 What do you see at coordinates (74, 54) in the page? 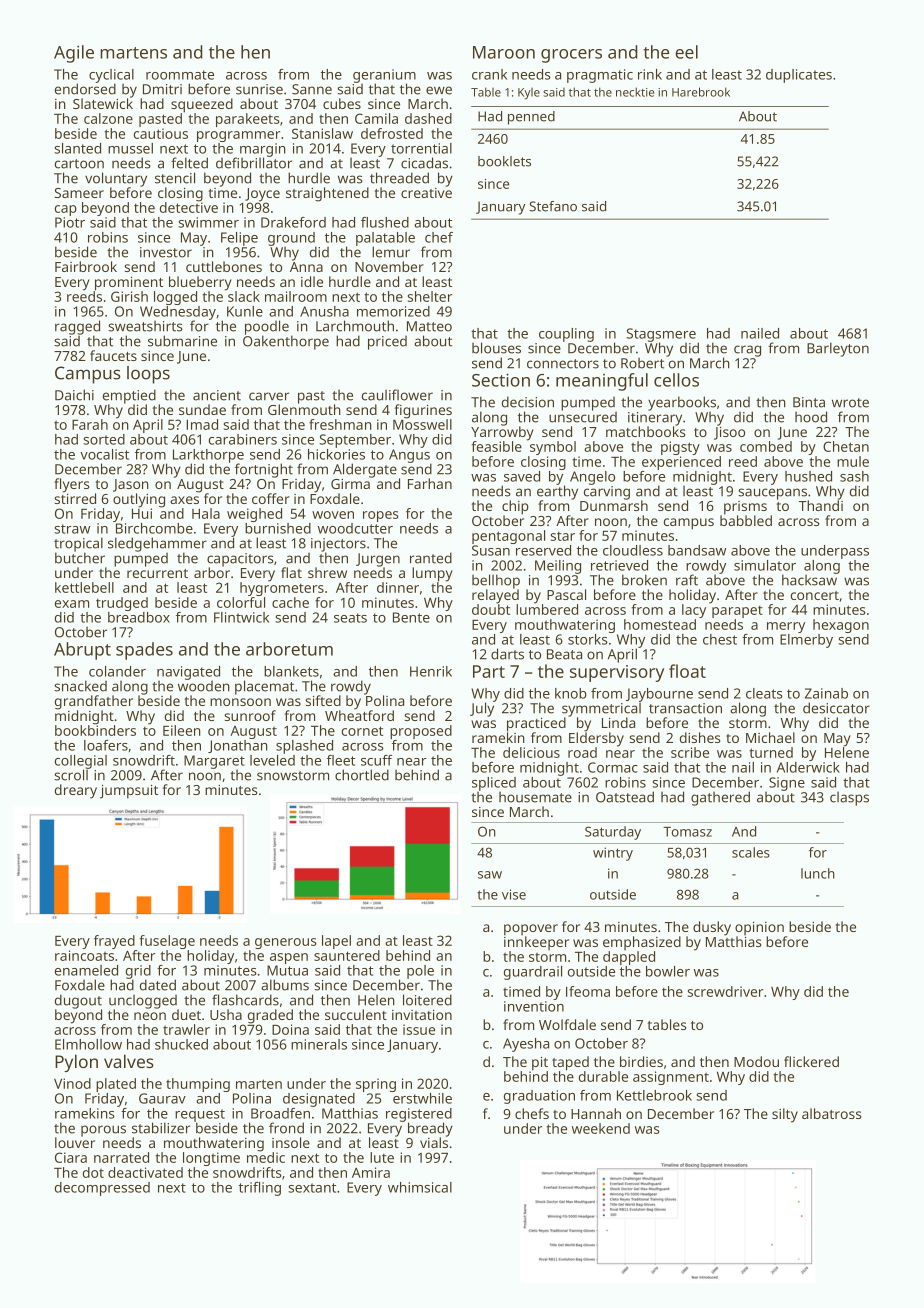
I see `Agile` at bounding box center [74, 54].
